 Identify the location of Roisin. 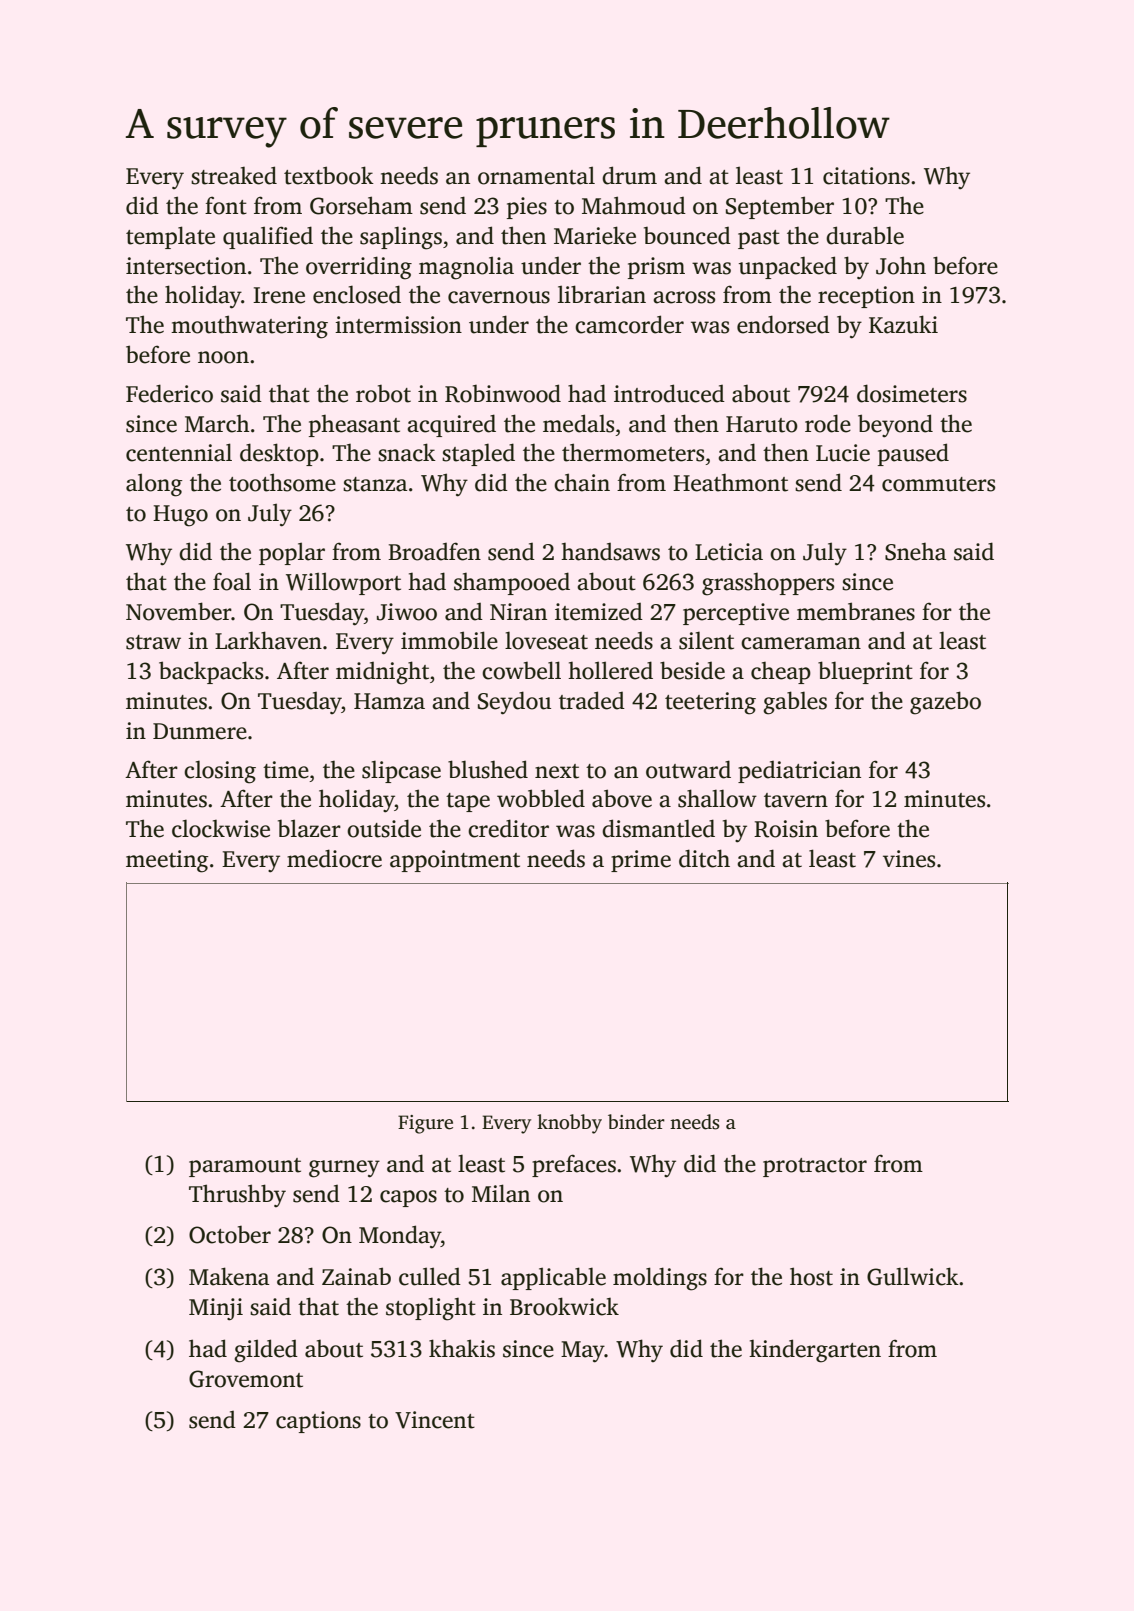
(786, 829).
